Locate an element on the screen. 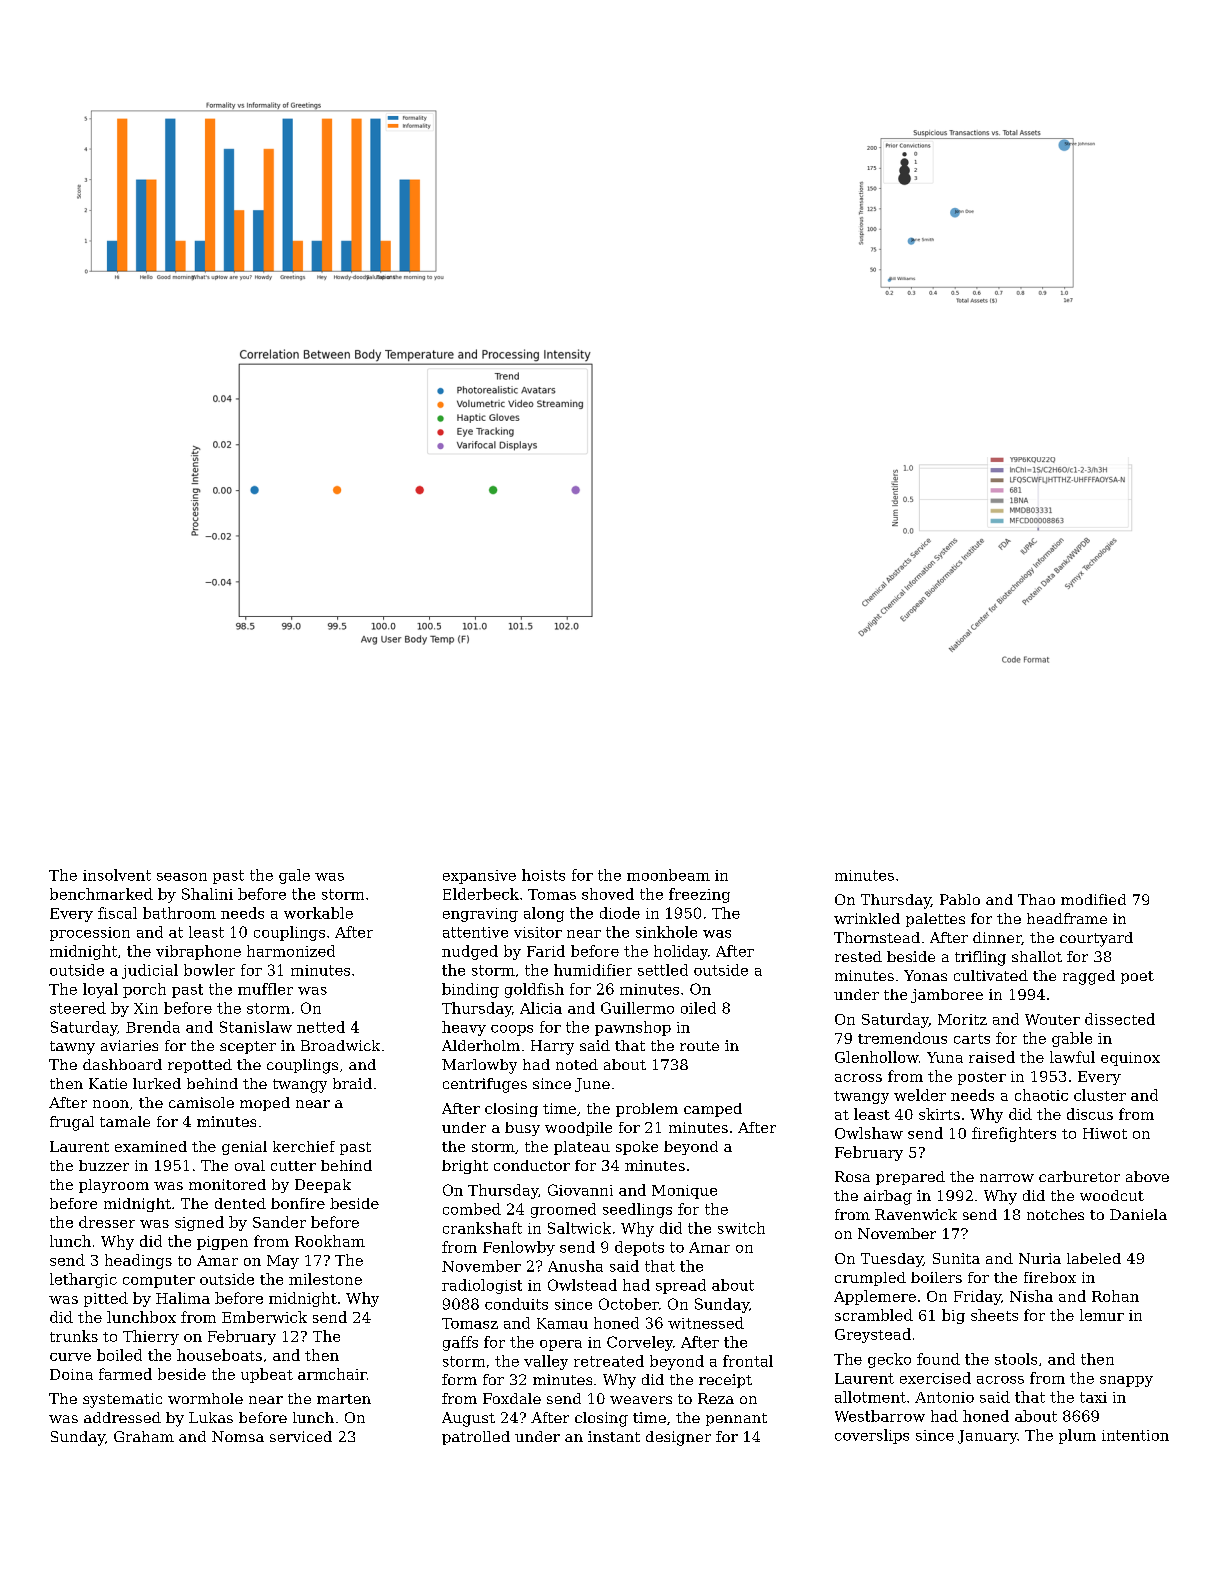 Image resolution: width=1220 pixels, height=1578 pixels. Nomsa is located at coordinates (238, 1436).
